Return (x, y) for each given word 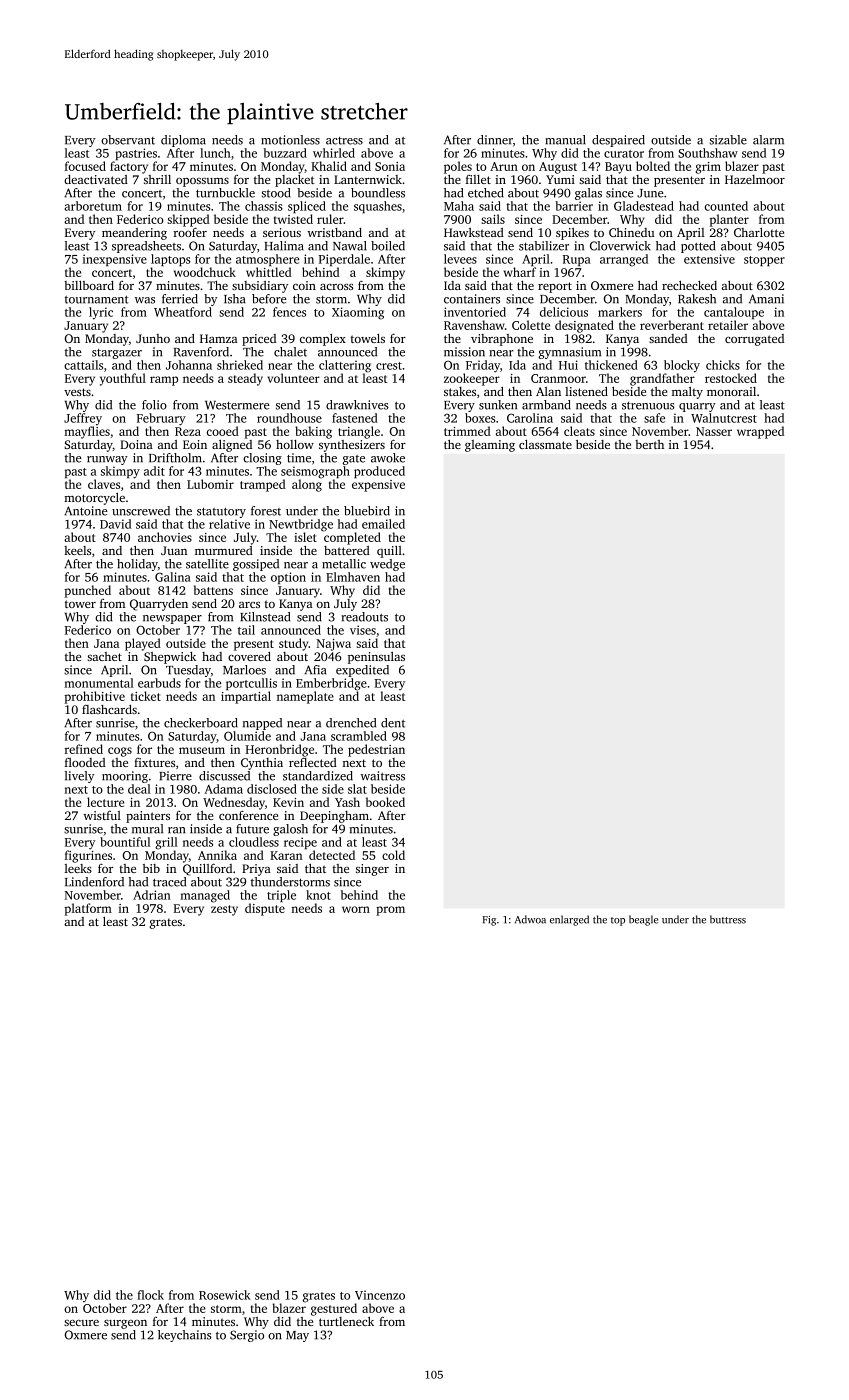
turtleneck (346, 1321)
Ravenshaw (474, 325)
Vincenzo (380, 1295)
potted (698, 247)
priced (259, 340)
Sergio (247, 1336)
